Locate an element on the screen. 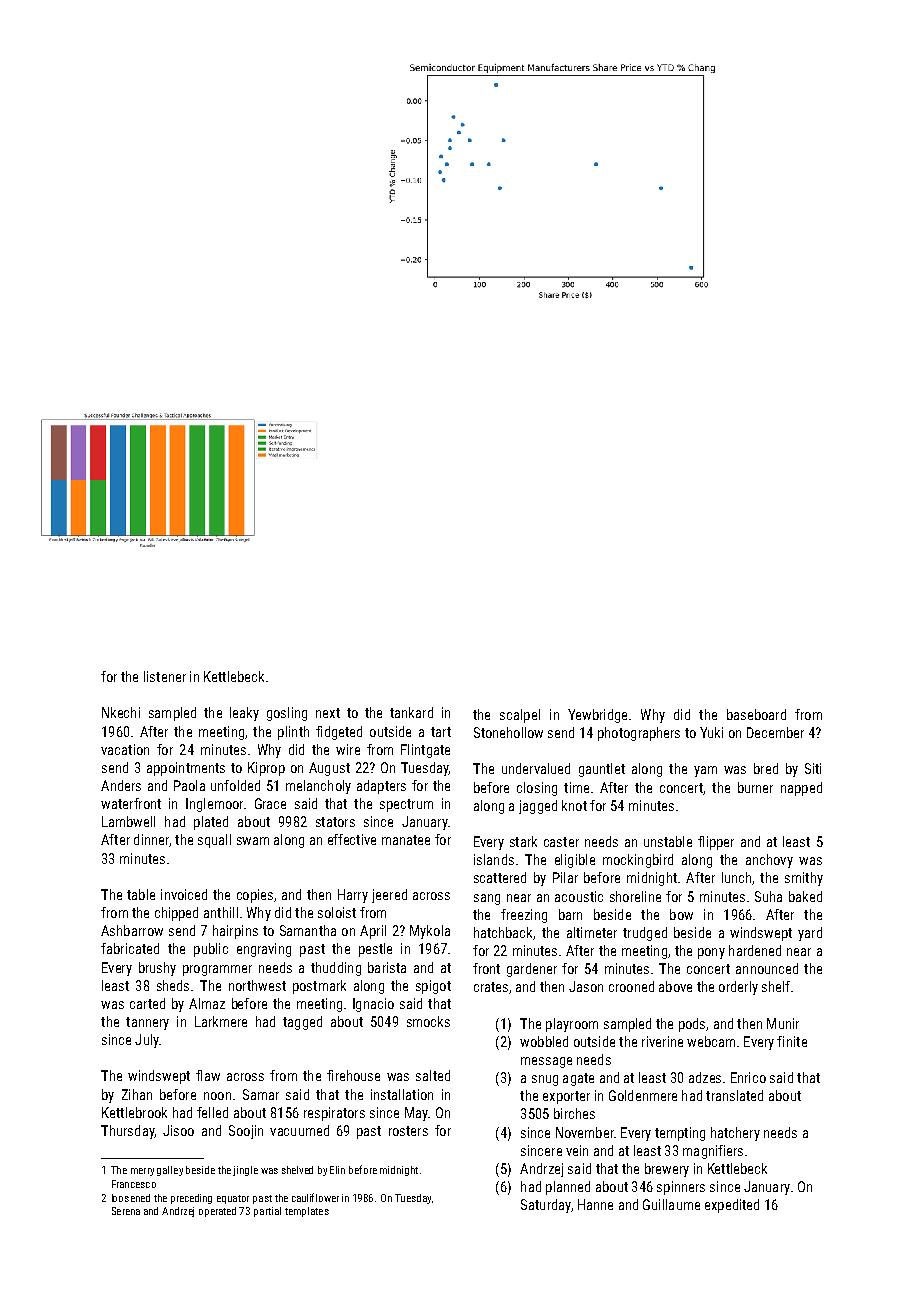  Yuki is located at coordinates (711, 732).
